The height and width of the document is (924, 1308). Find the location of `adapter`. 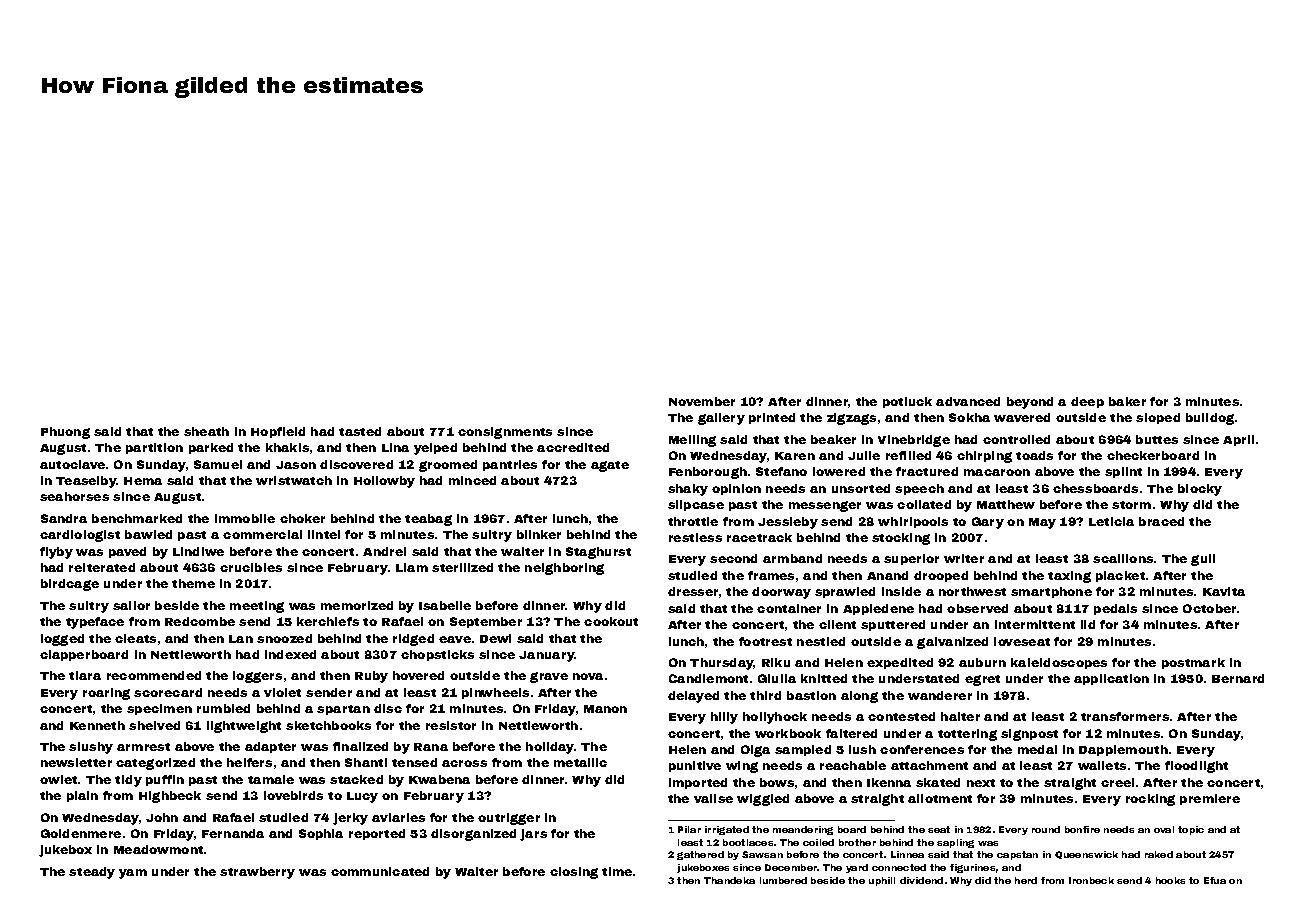

adapter is located at coordinates (270, 747).
